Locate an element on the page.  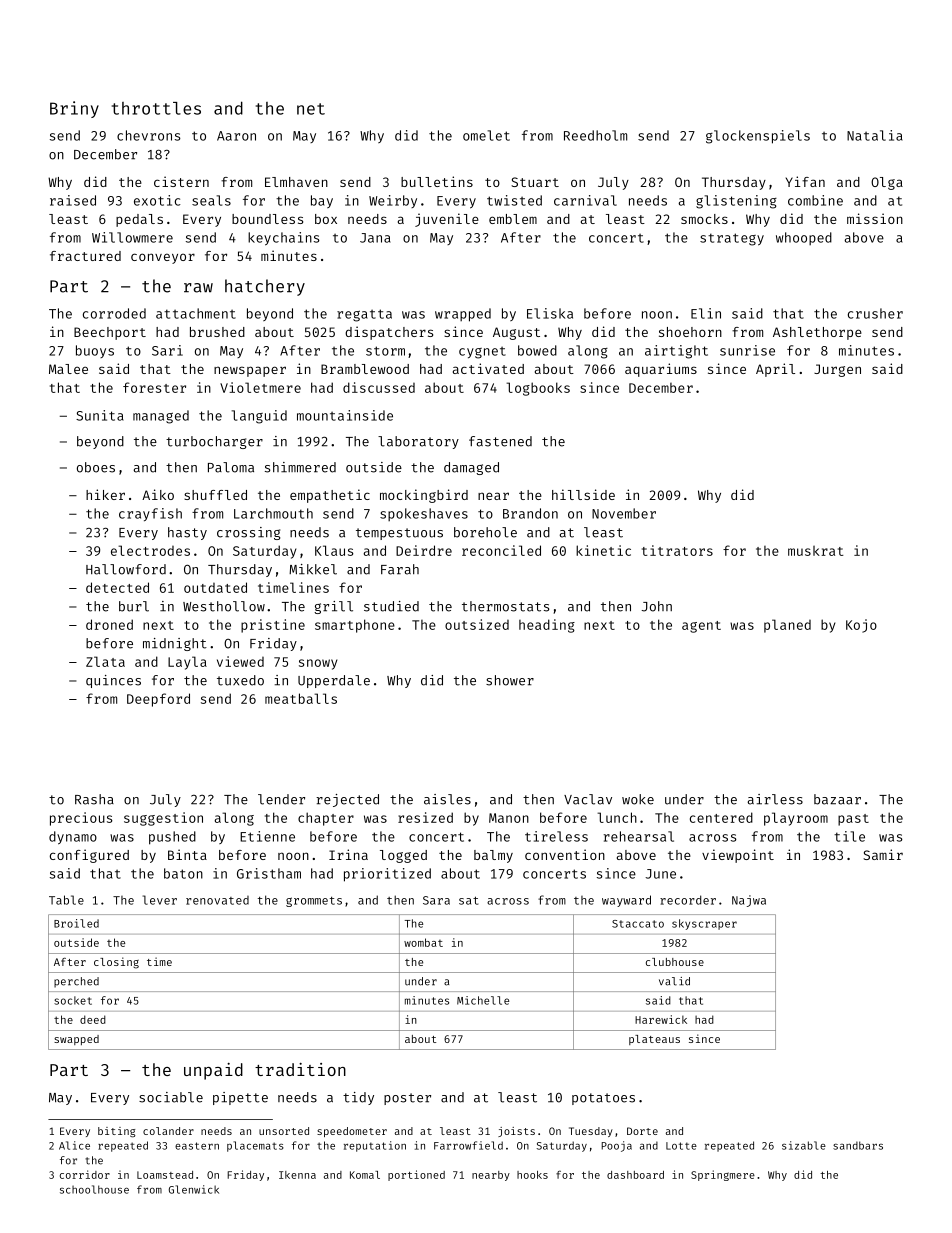
outsized is located at coordinates (477, 624).
